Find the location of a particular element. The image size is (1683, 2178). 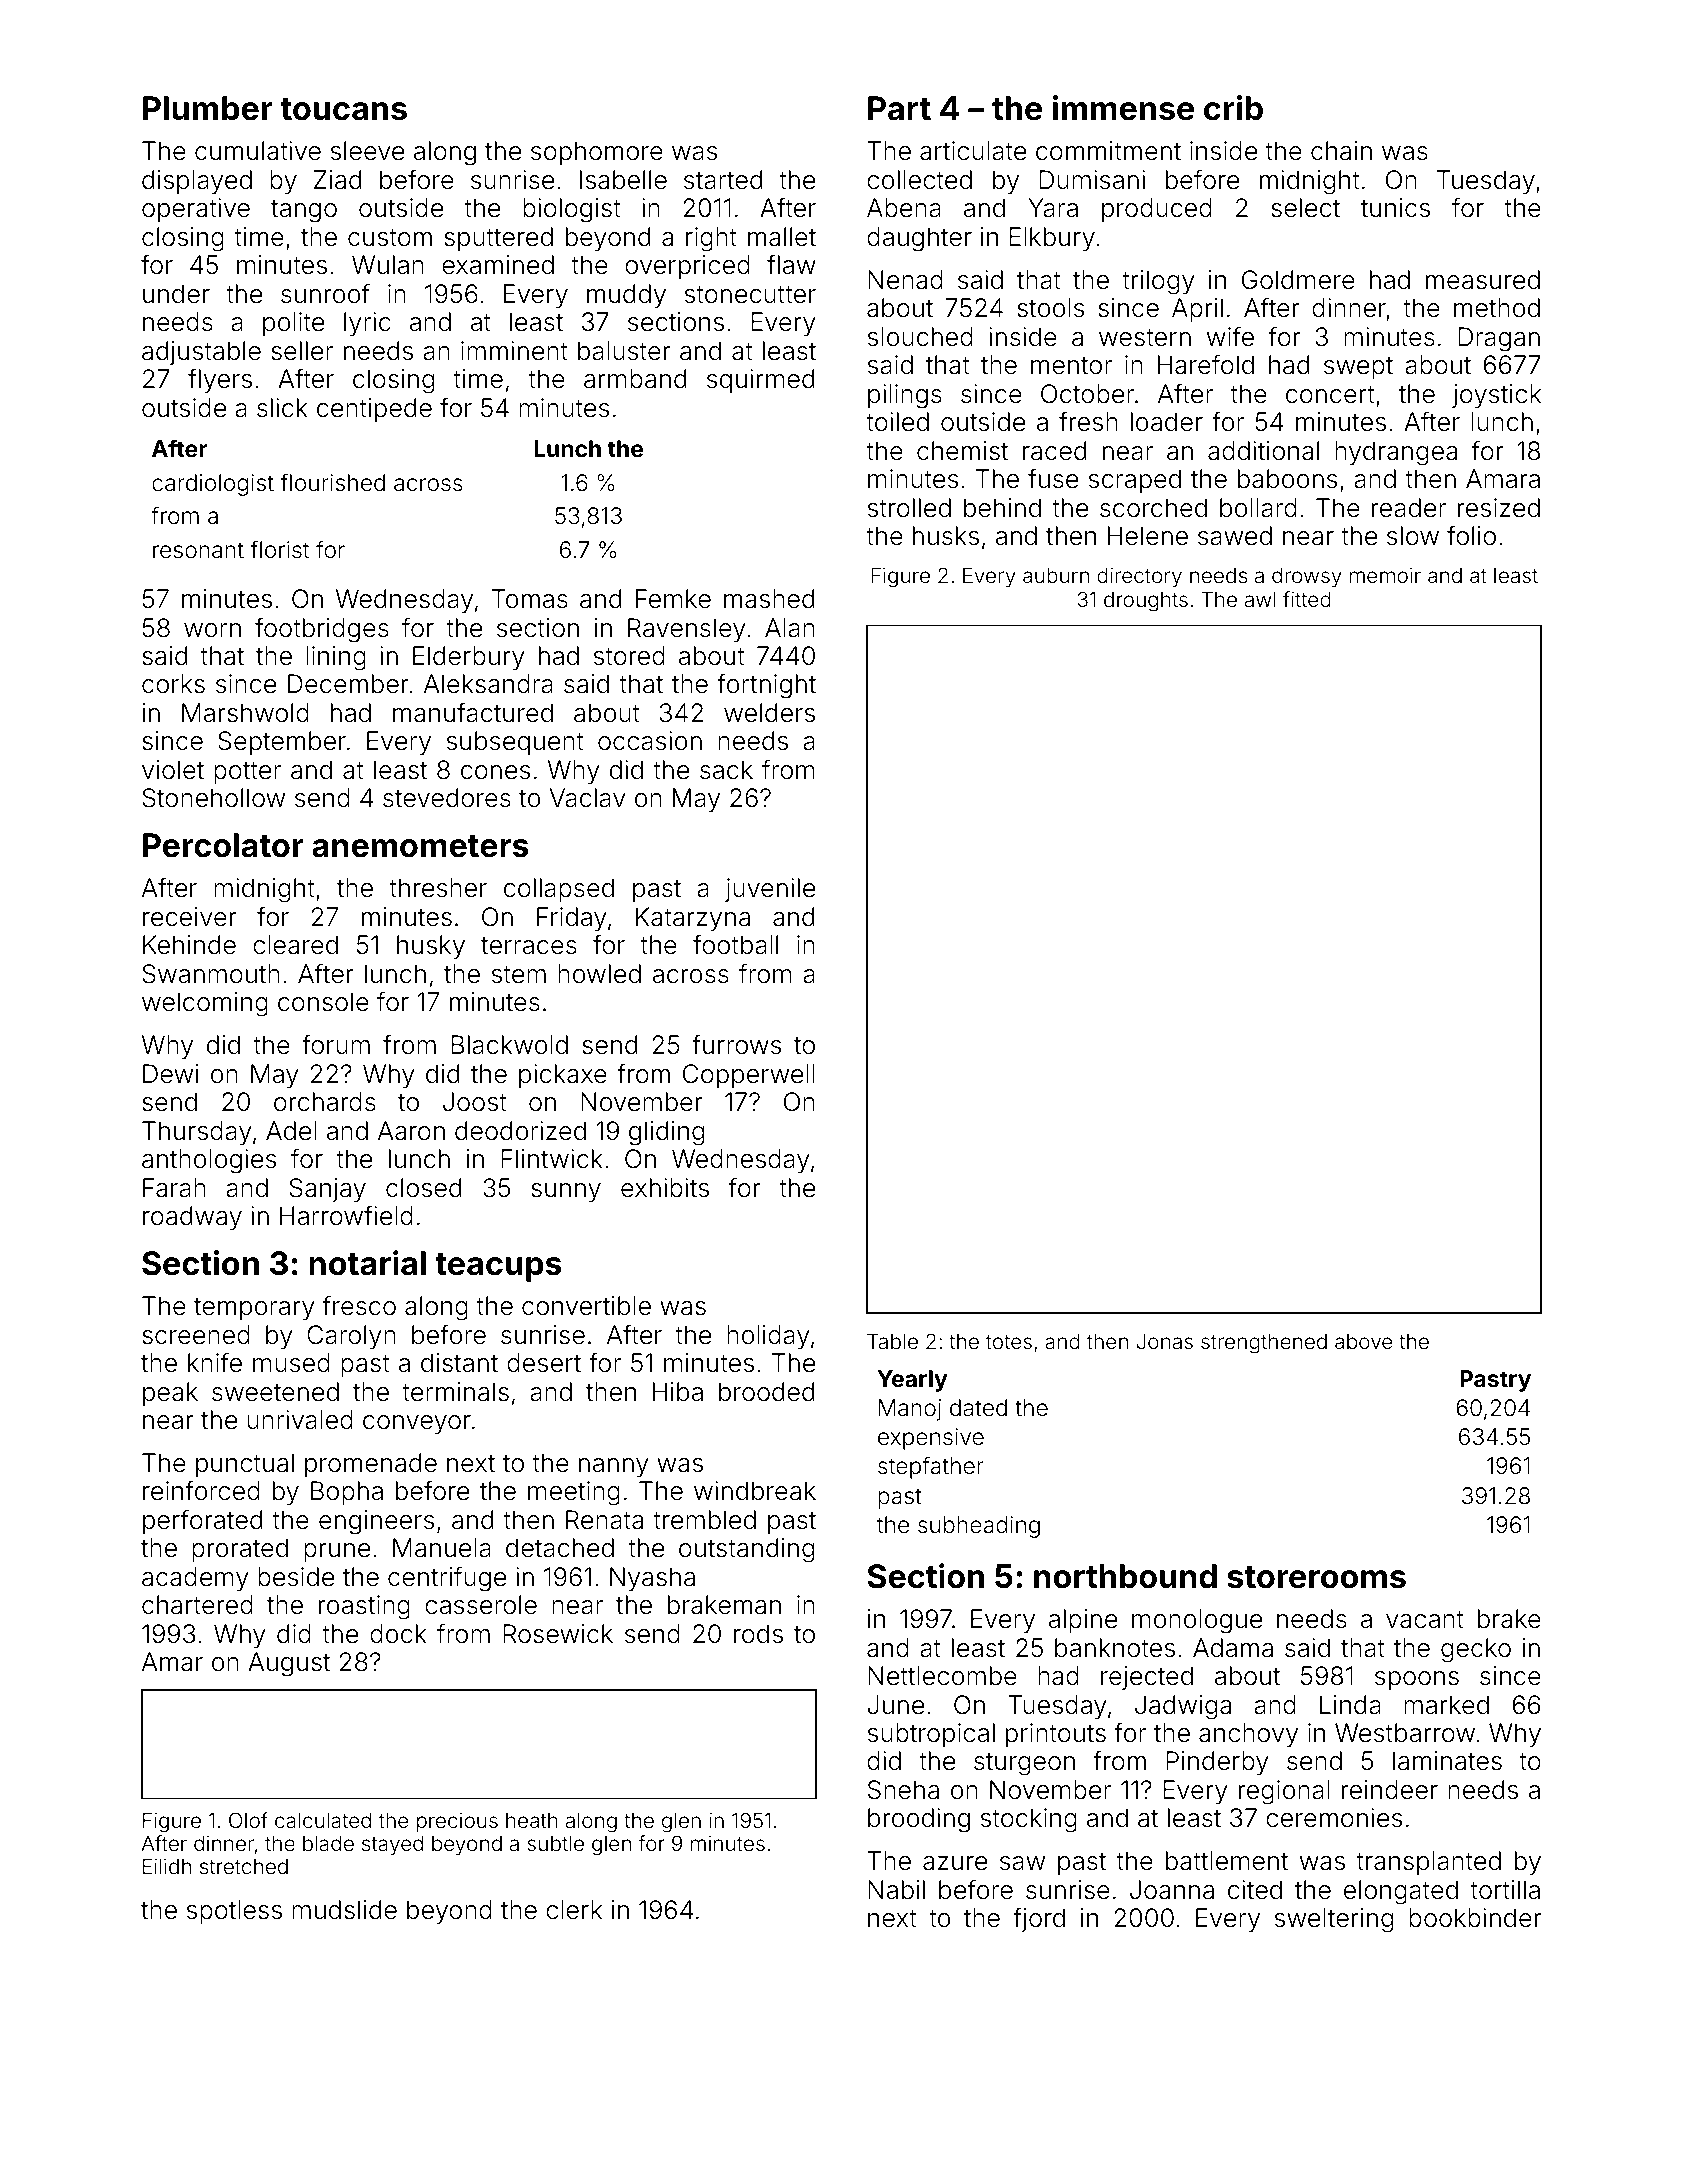

above is located at coordinates (1363, 1341).
